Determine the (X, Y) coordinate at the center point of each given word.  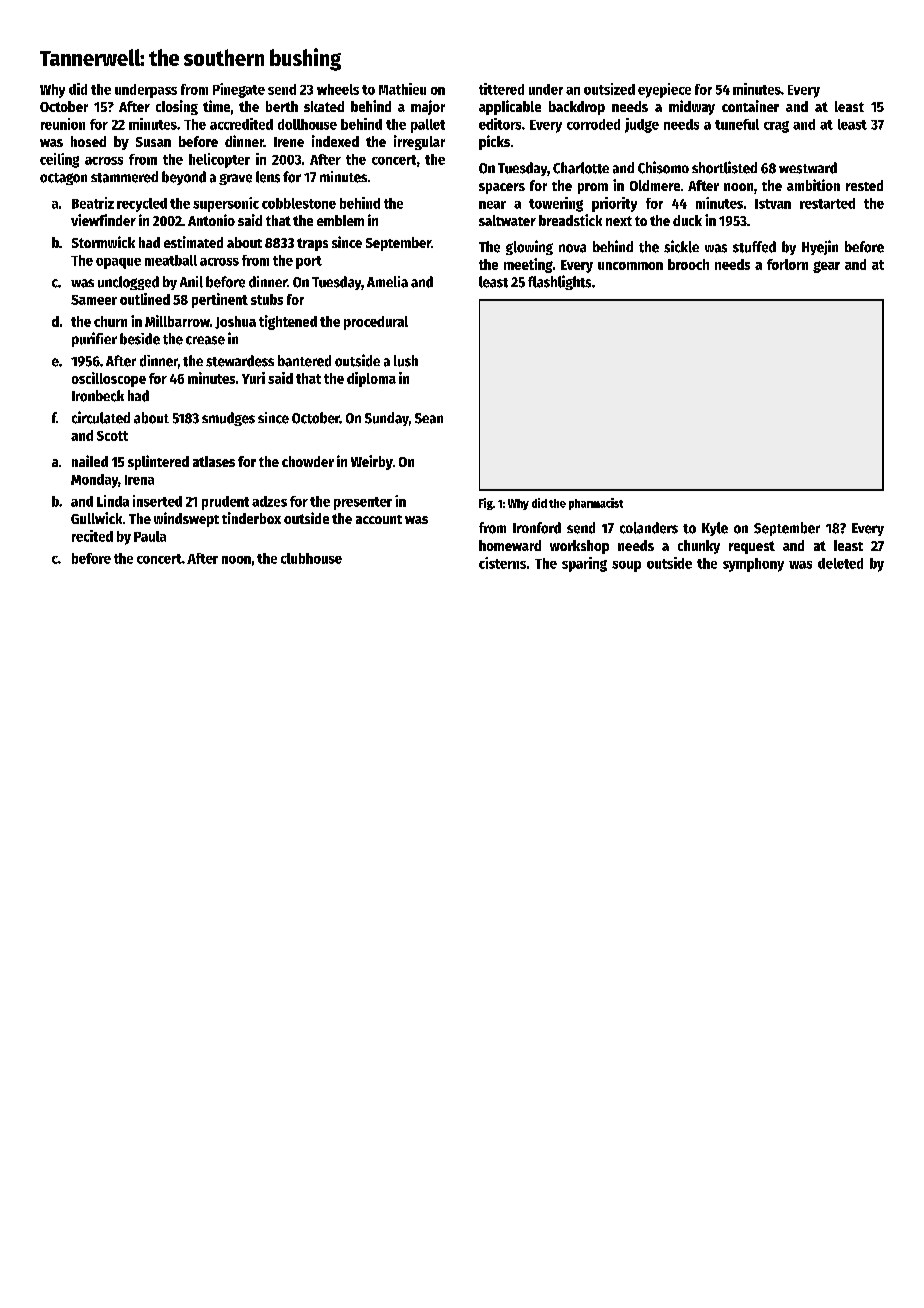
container (750, 106)
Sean (429, 418)
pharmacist (596, 504)
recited (92, 536)
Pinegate (239, 90)
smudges (228, 419)
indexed (335, 141)
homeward (510, 545)
